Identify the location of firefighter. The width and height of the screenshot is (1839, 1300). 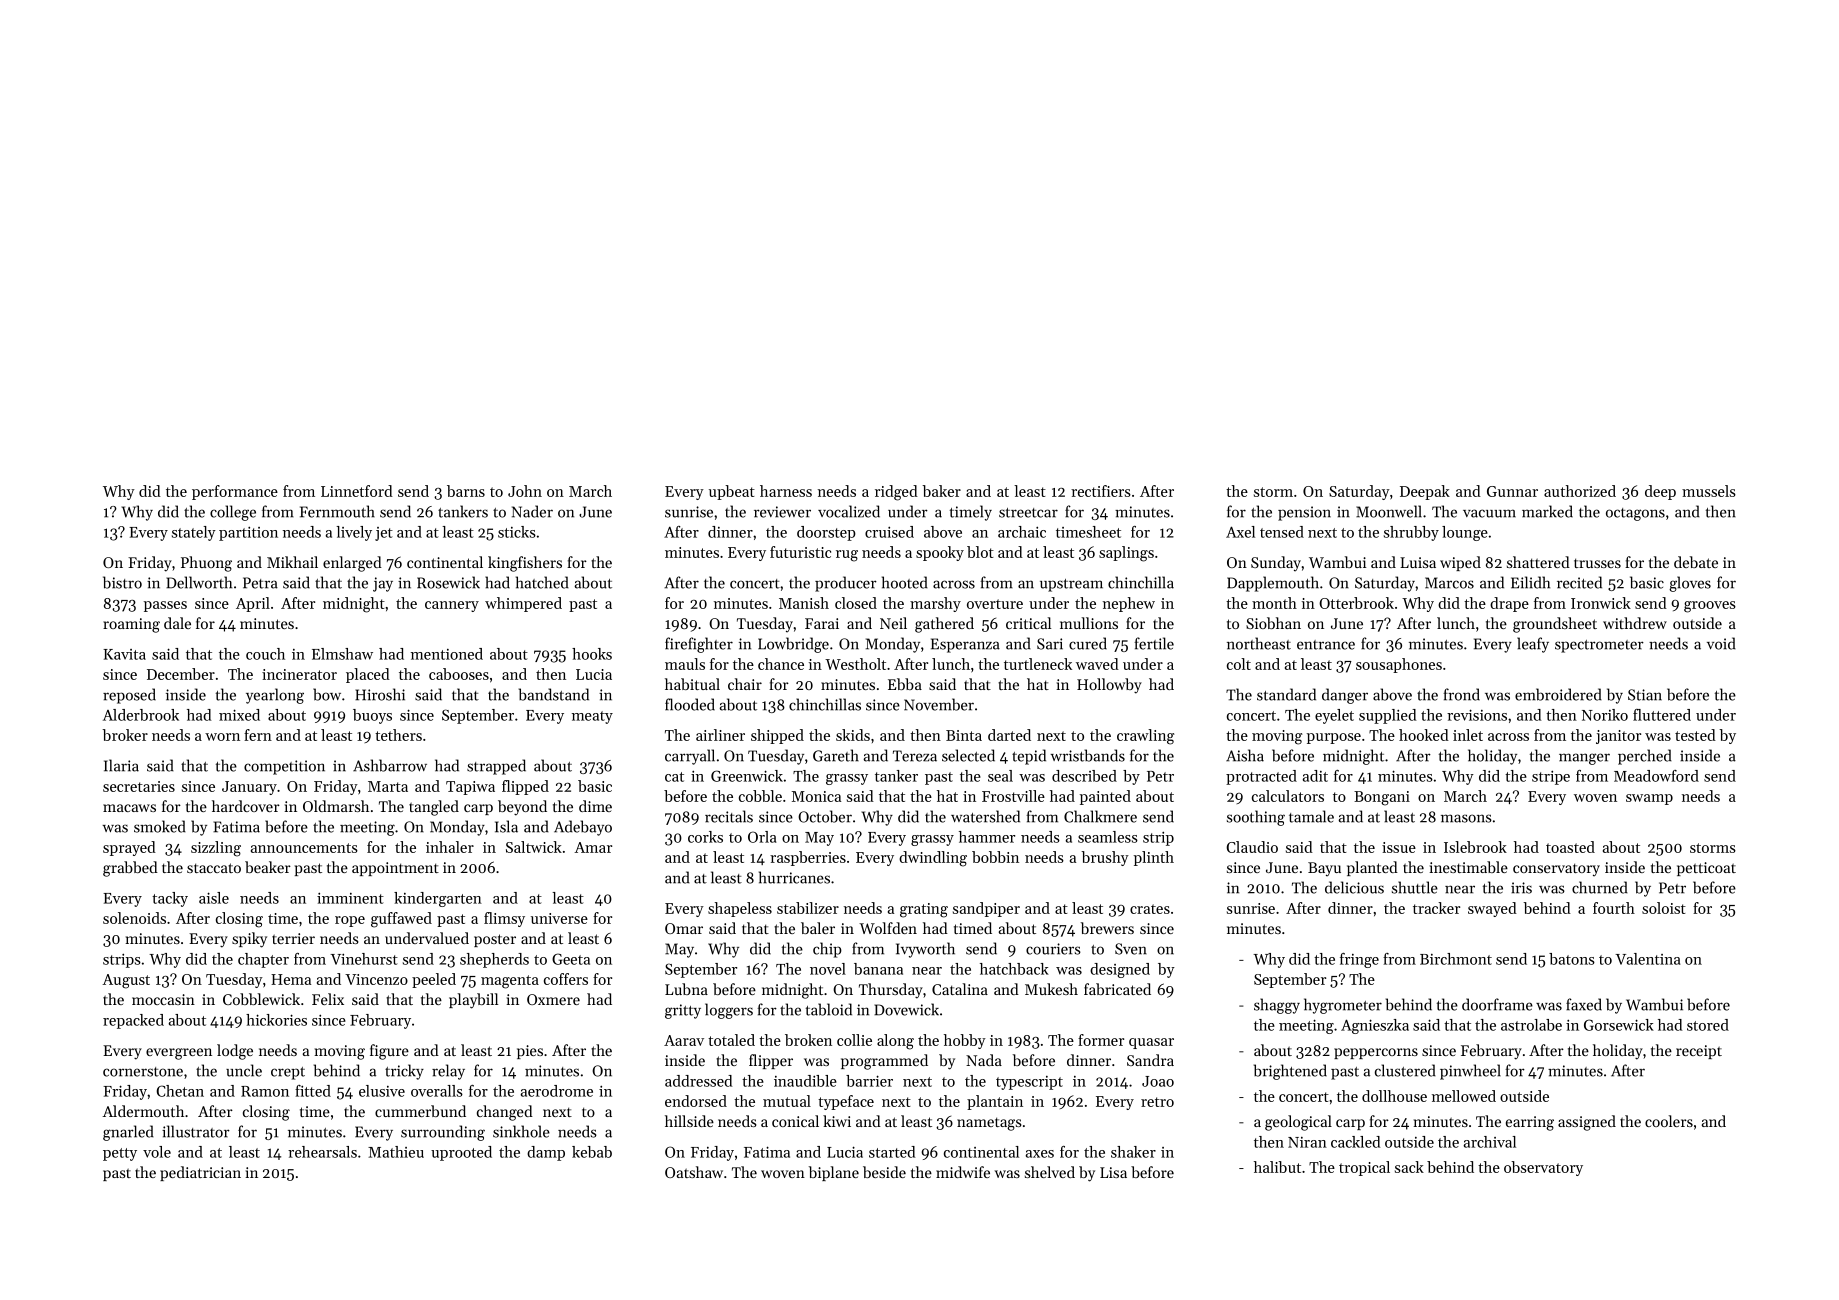
(699, 645).
